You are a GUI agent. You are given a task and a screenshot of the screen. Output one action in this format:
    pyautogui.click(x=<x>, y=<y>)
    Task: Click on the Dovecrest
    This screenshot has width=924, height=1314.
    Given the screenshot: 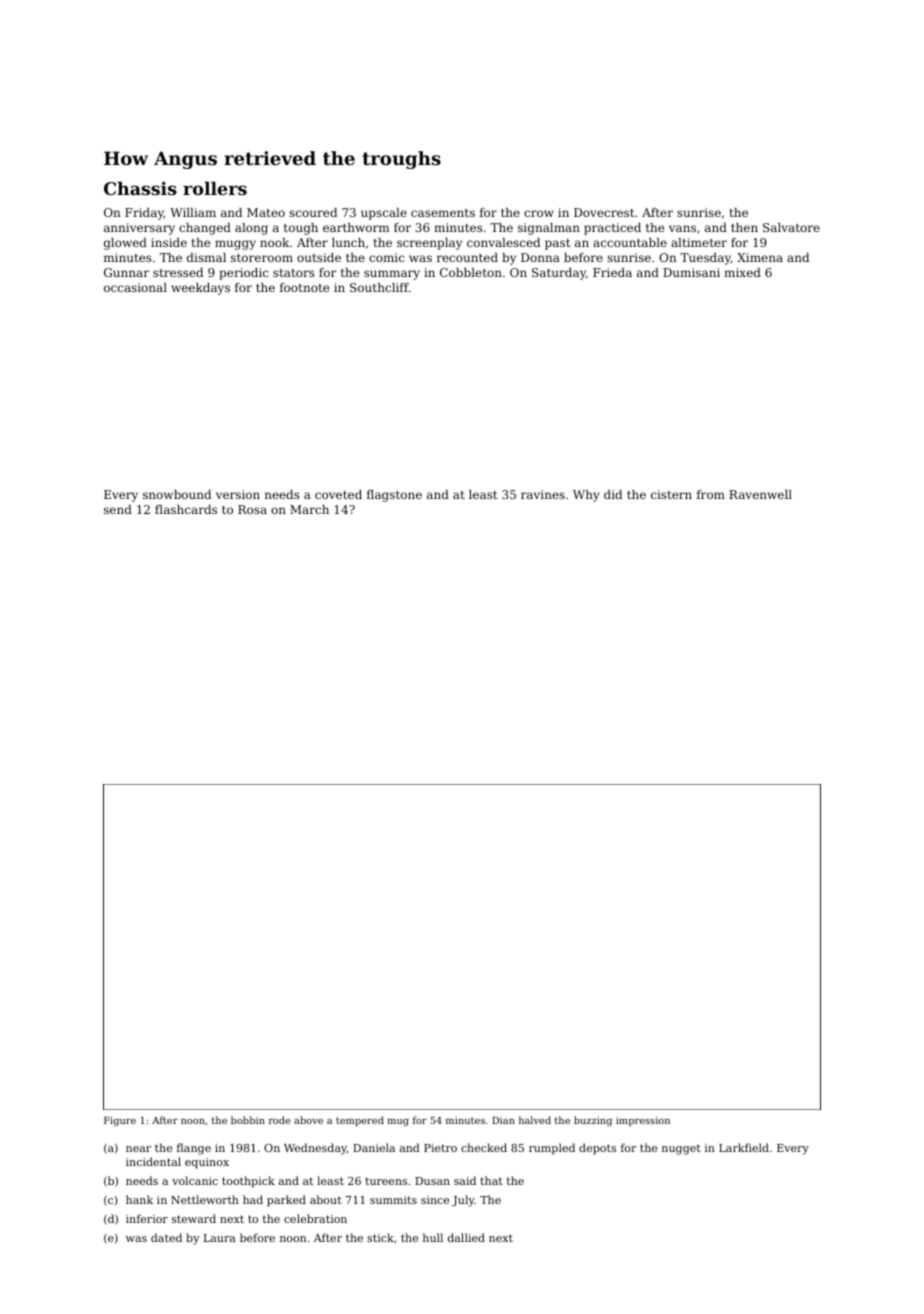 What is the action you would take?
    pyautogui.click(x=604, y=212)
